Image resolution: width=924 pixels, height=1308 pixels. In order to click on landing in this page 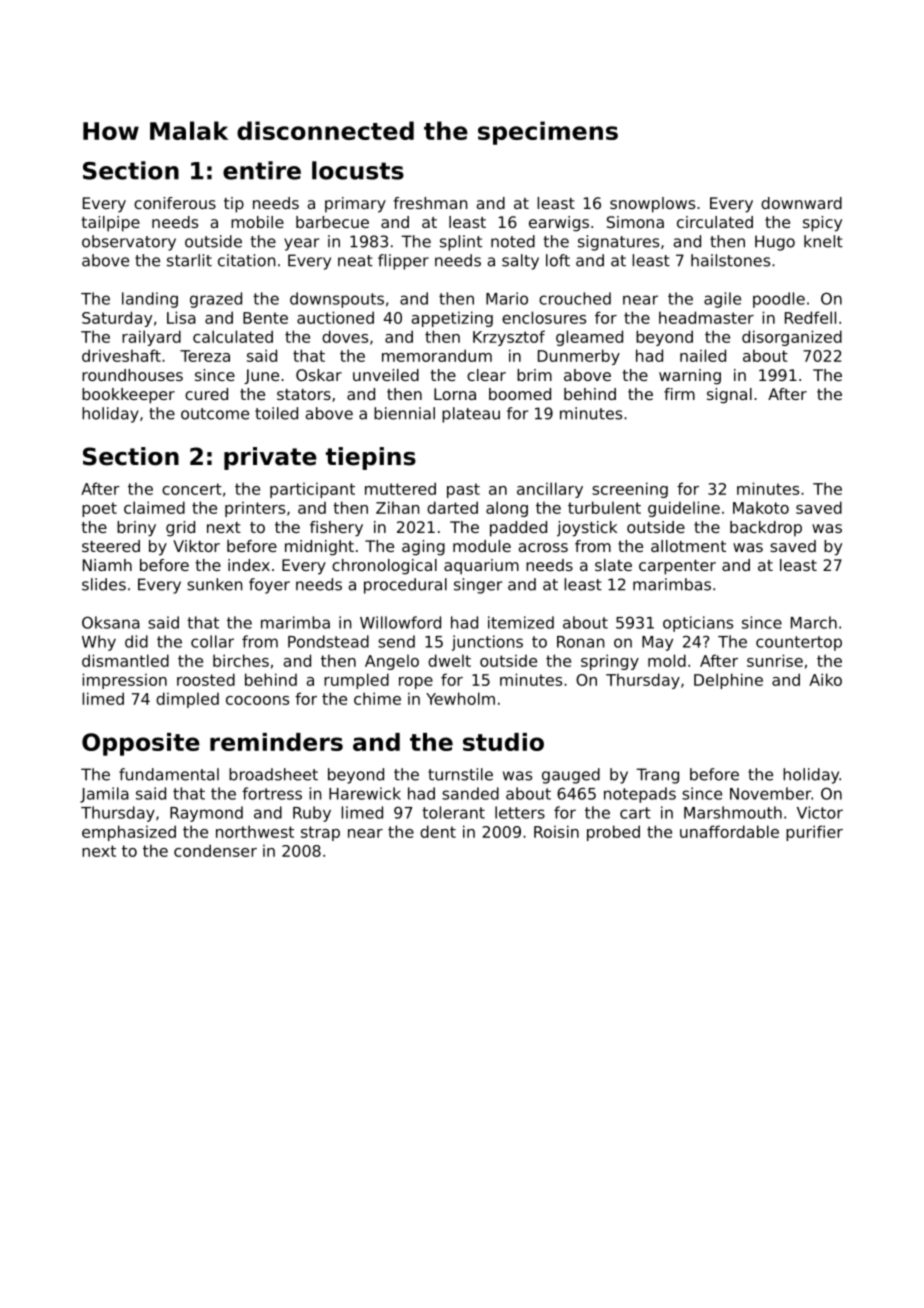, I will do `click(150, 300)`.
